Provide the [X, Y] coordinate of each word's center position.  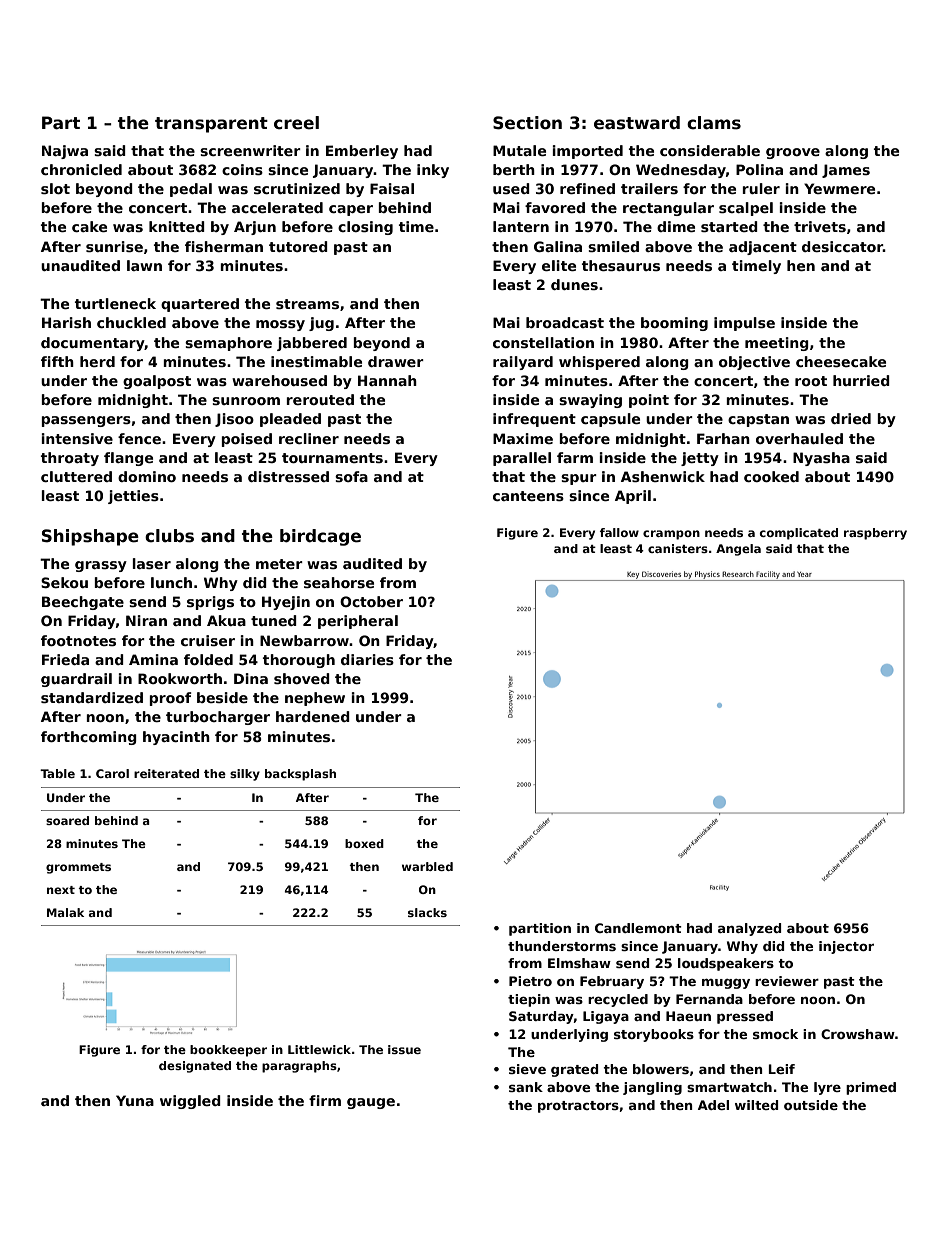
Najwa [65, 152]
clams [714, 123]
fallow [619, 532]
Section [527, 123]
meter [279, 564]
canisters [678, 548]
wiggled [190, 1102]
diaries [367, 659]
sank [526, 1087]
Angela [738, 550]
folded [208, 659]
